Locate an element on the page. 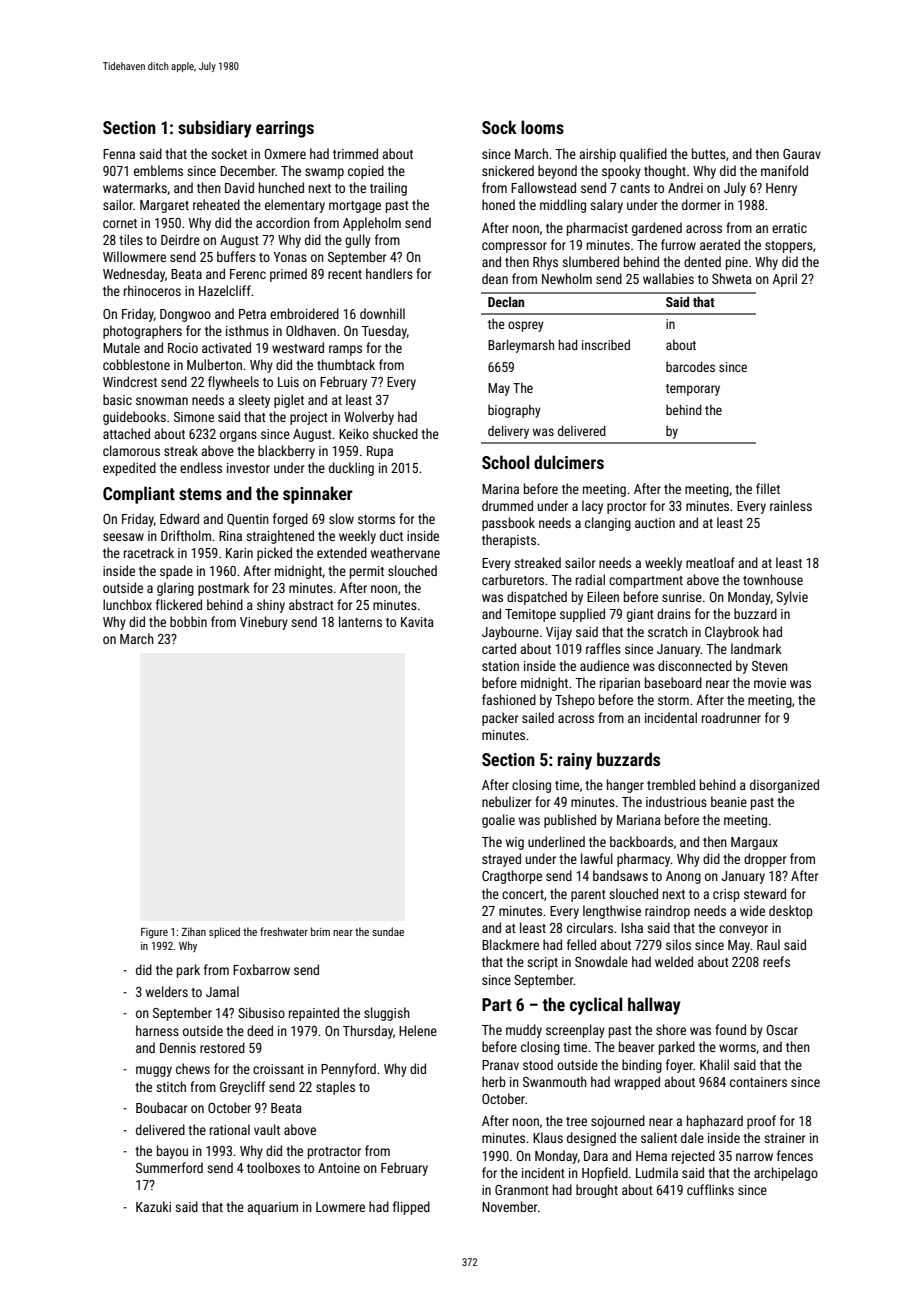 This document has width=924, height=1308. earrings is located at coordinates (285, 129).
